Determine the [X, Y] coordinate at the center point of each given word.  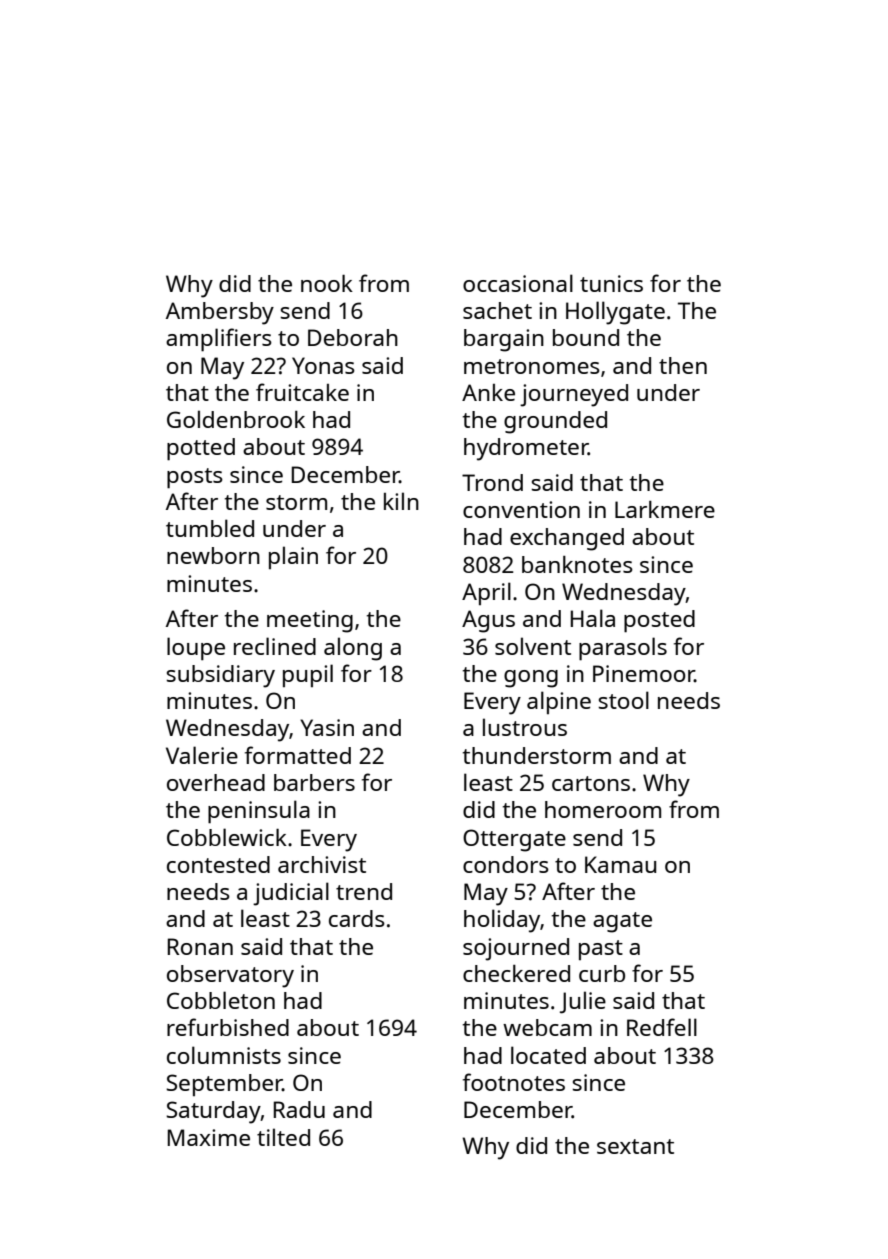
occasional [518, 283]
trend [364, 891]
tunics [611, 283]
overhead [216, 782]
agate [622, 922]
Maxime [209, 1137]
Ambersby [220, 313]
